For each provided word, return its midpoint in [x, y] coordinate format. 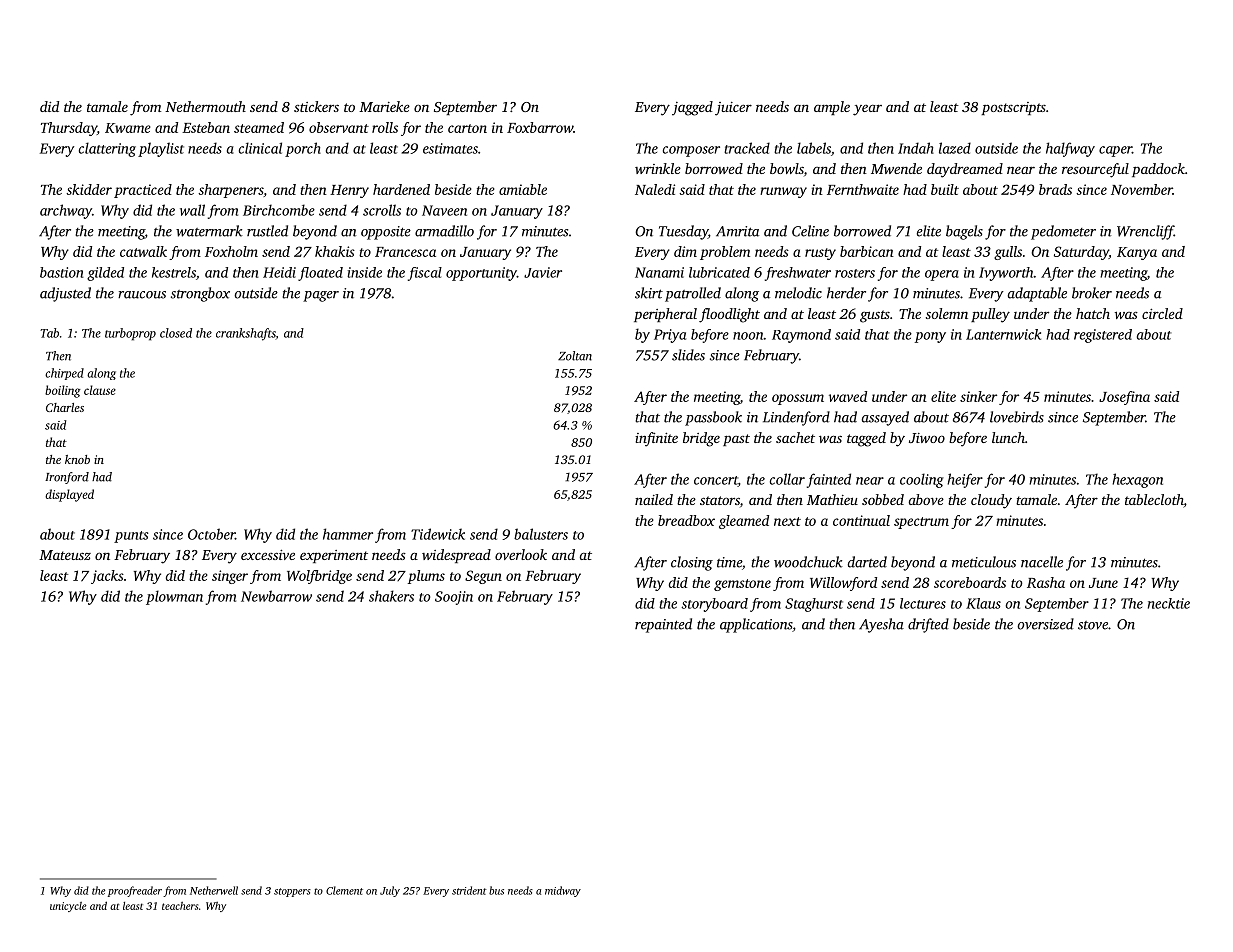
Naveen [444, 210]
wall [192, 210]
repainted [663, 625]
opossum [798, 399]
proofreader [135, 891]
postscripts [1013, 108]
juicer [733, 109]
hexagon [1137, 480]
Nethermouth [205, 106]
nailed [654, 499]
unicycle [68, 907]
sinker [978, 396]
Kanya [1137, 253]
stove [1093, 625]
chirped [64, 374]
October [211, 534]
